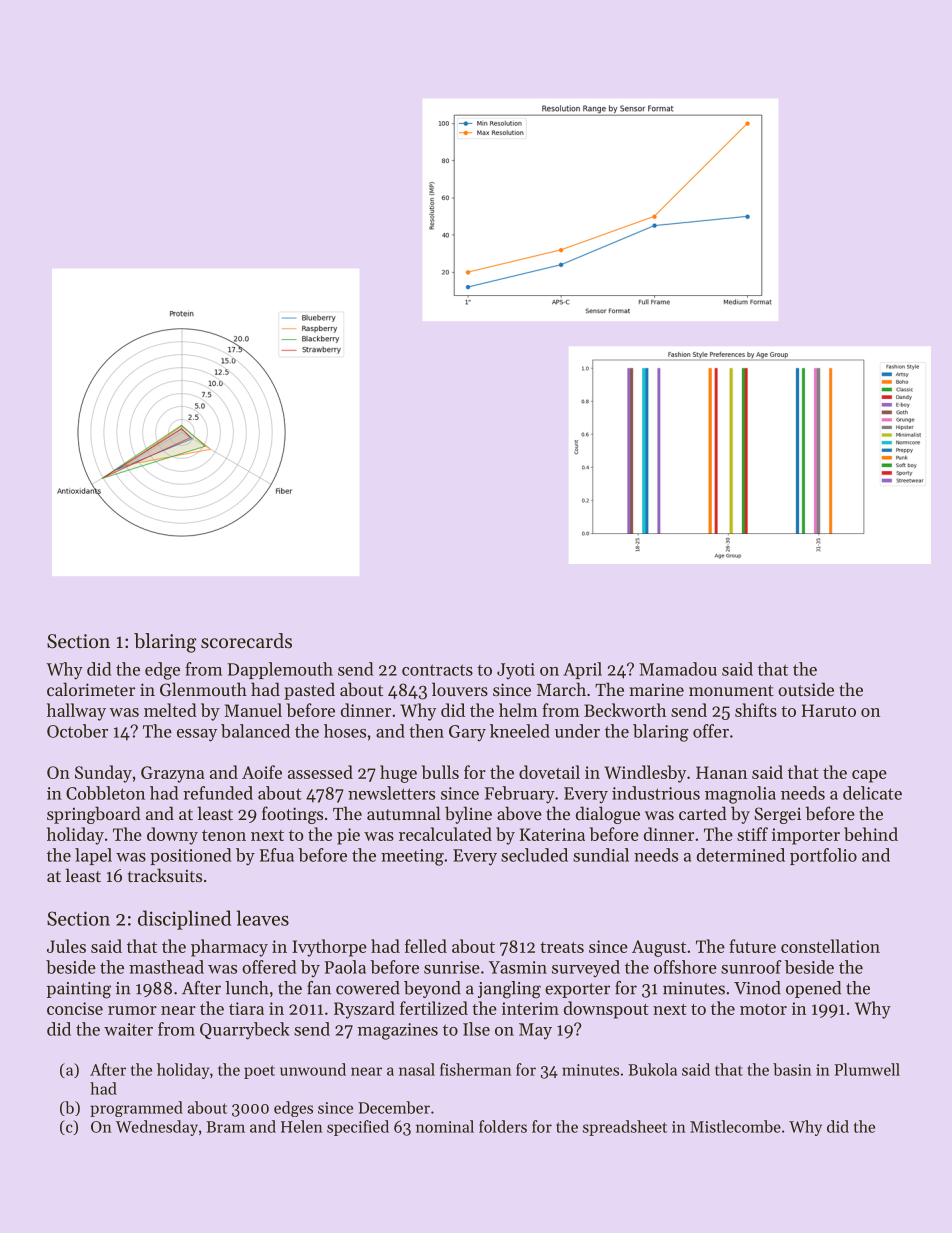 The image size is (952, 1233). I want to click on leaves, so click(263, 918).
